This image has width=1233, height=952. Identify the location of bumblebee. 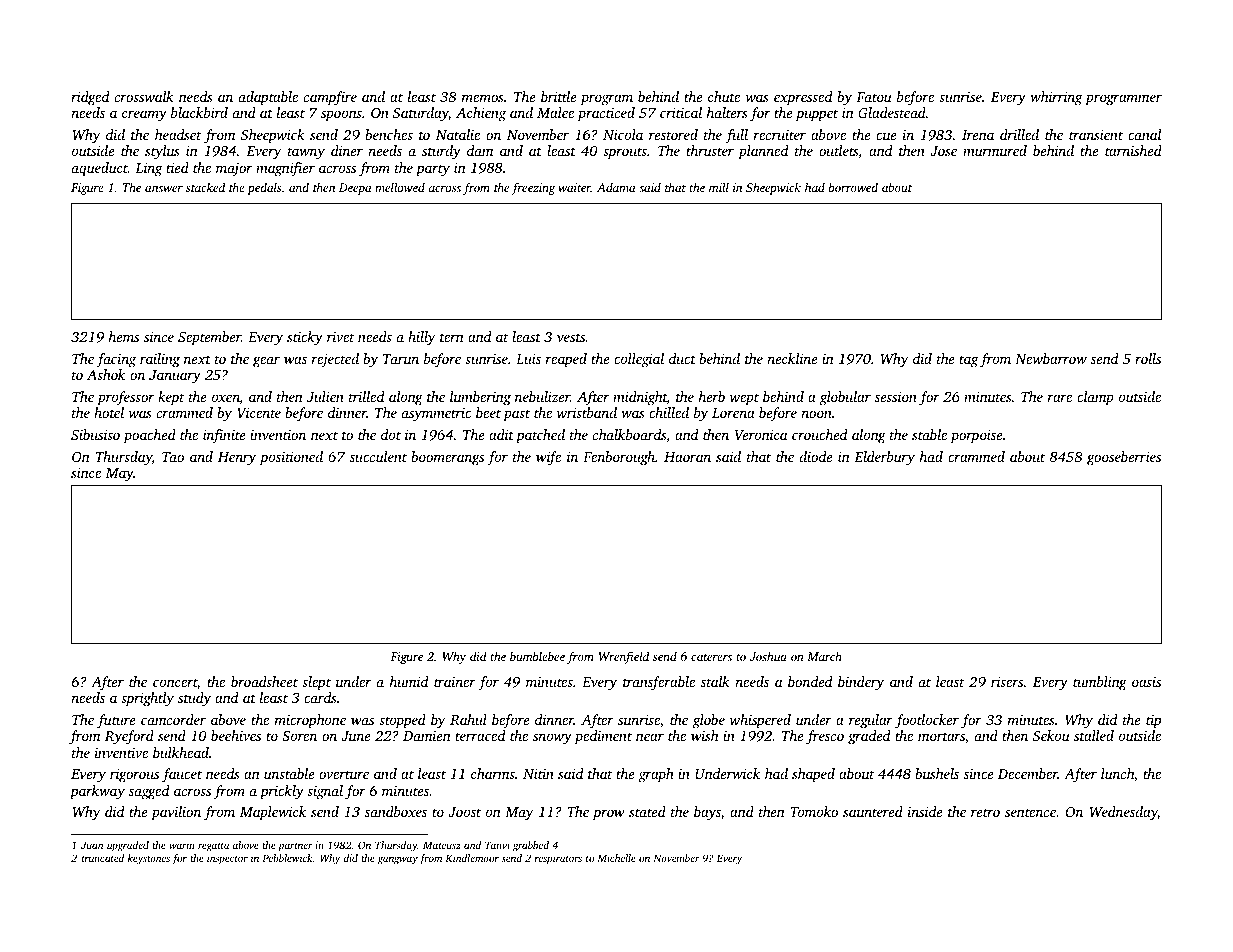
(537, 656).
